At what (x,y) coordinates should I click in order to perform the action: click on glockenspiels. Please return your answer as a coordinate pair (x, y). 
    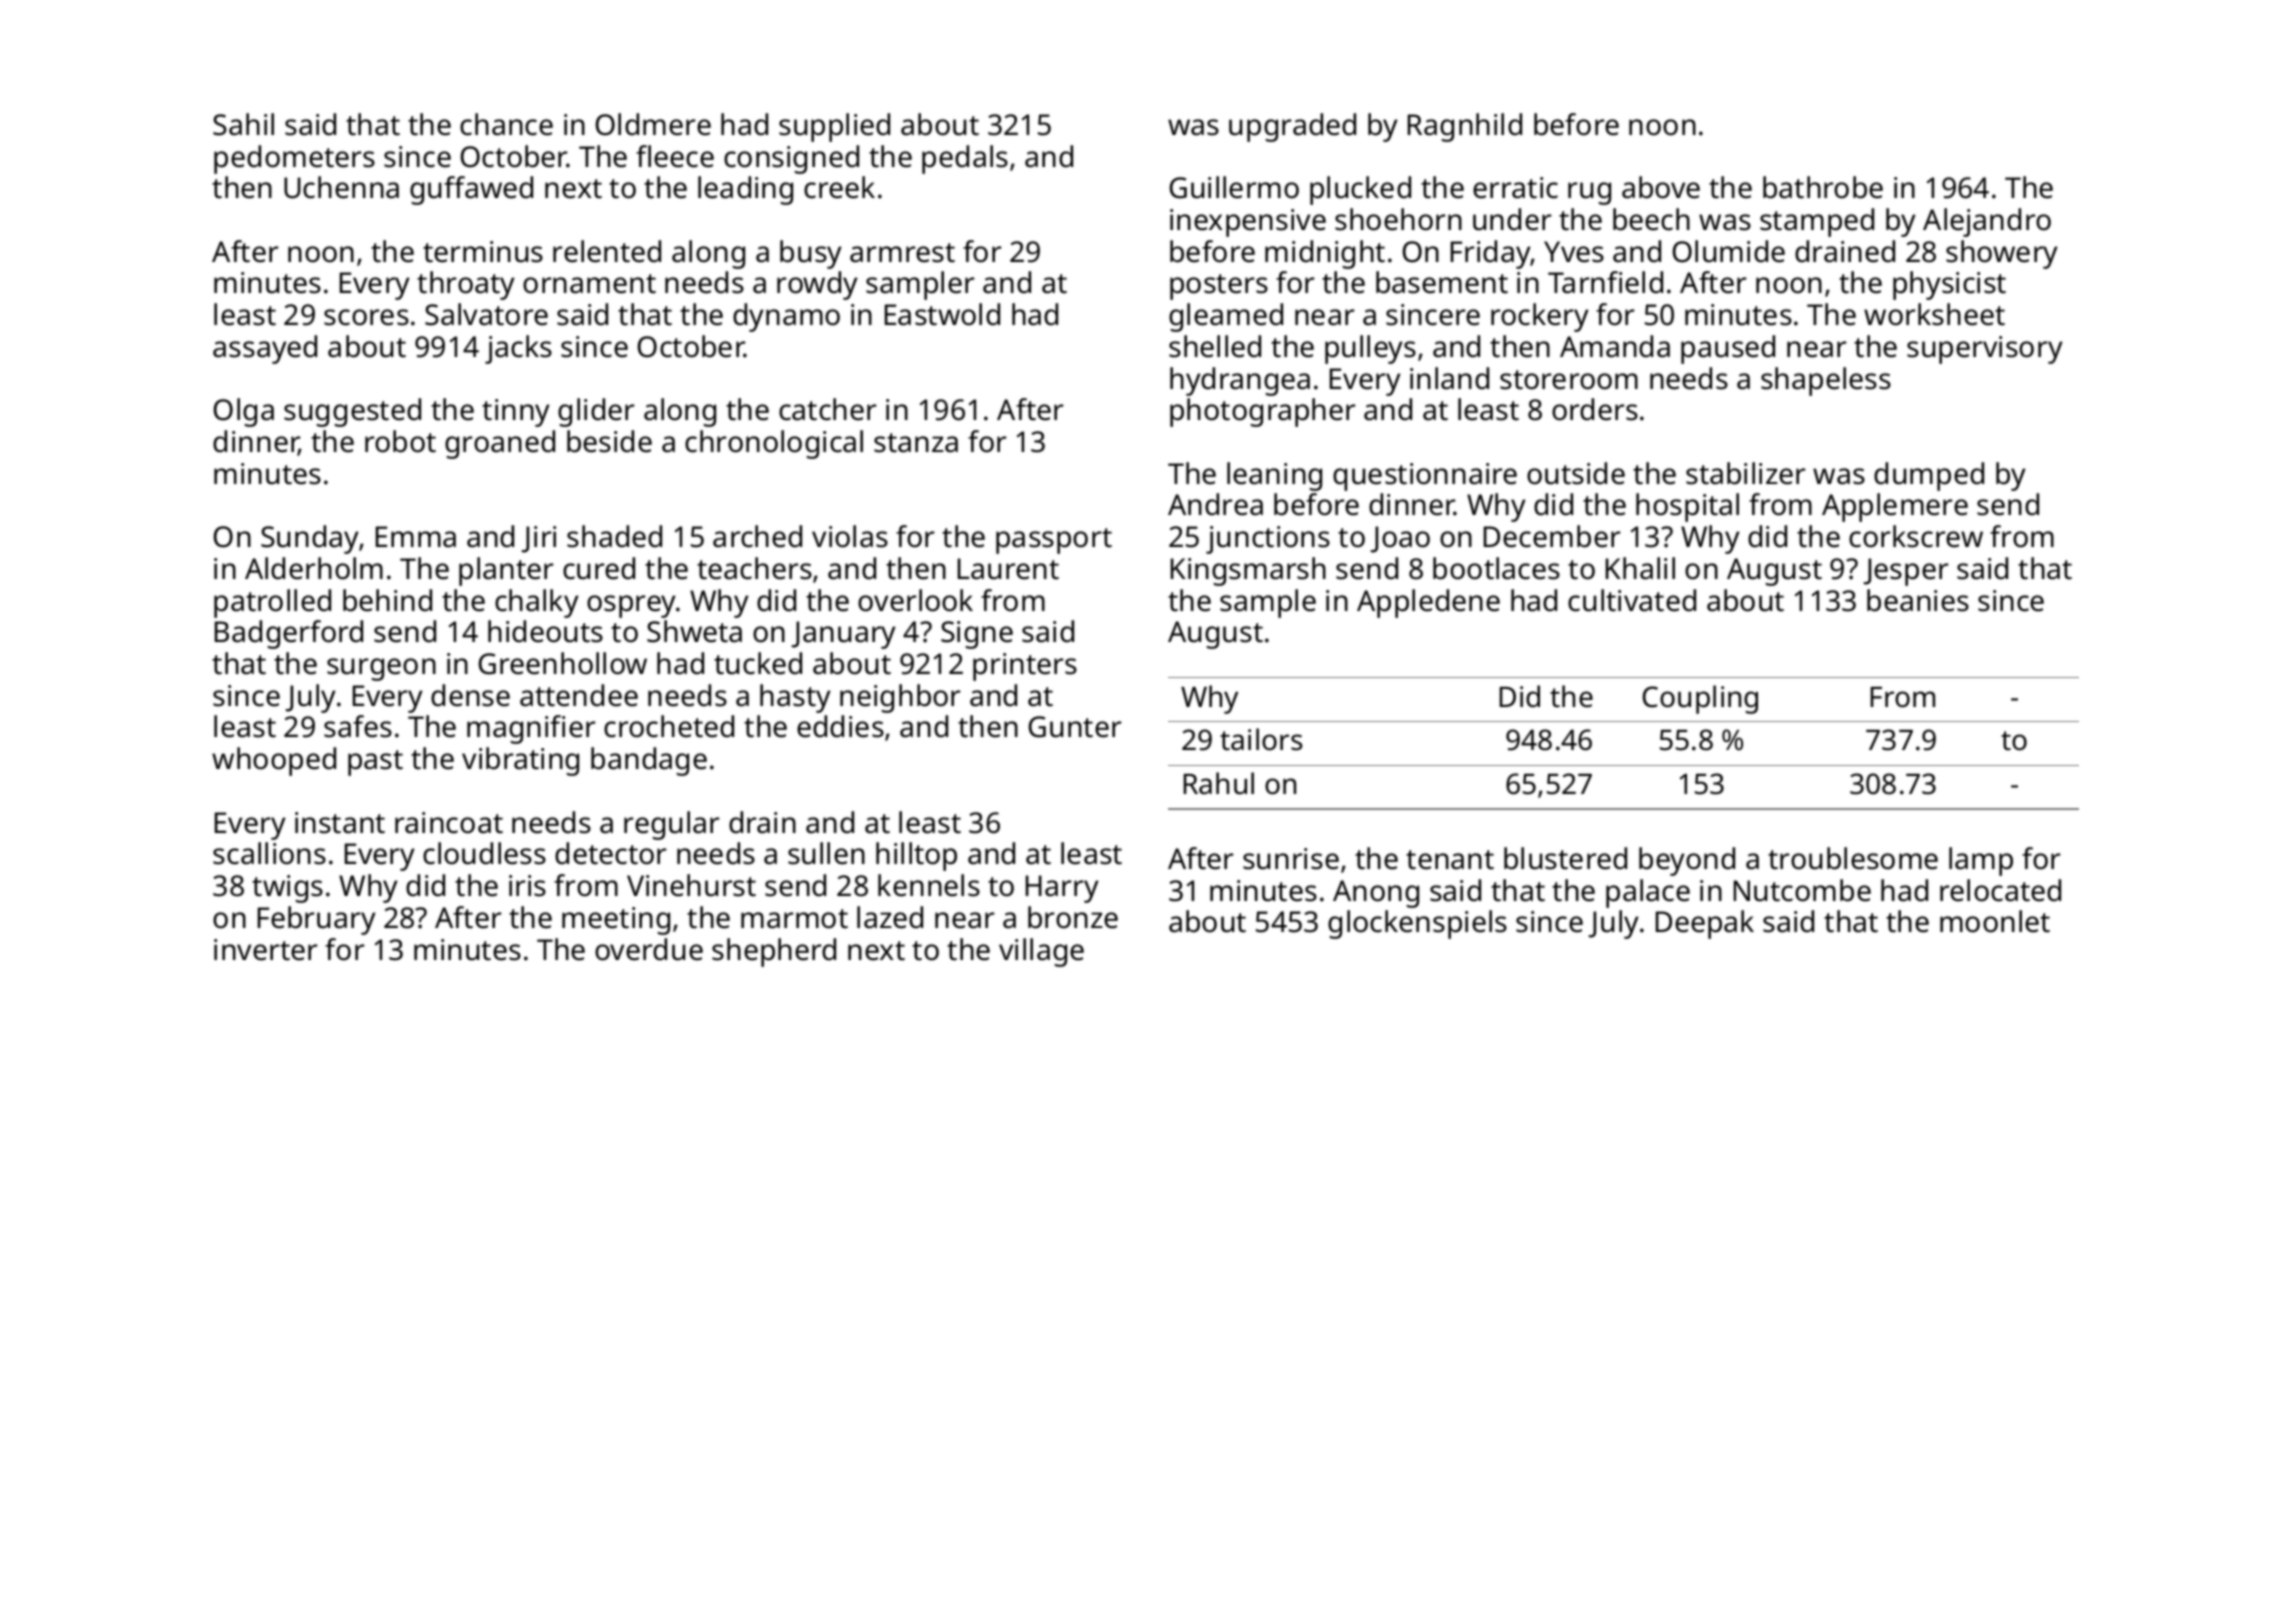
    Looking at the image, I should click on (1417, 924).
